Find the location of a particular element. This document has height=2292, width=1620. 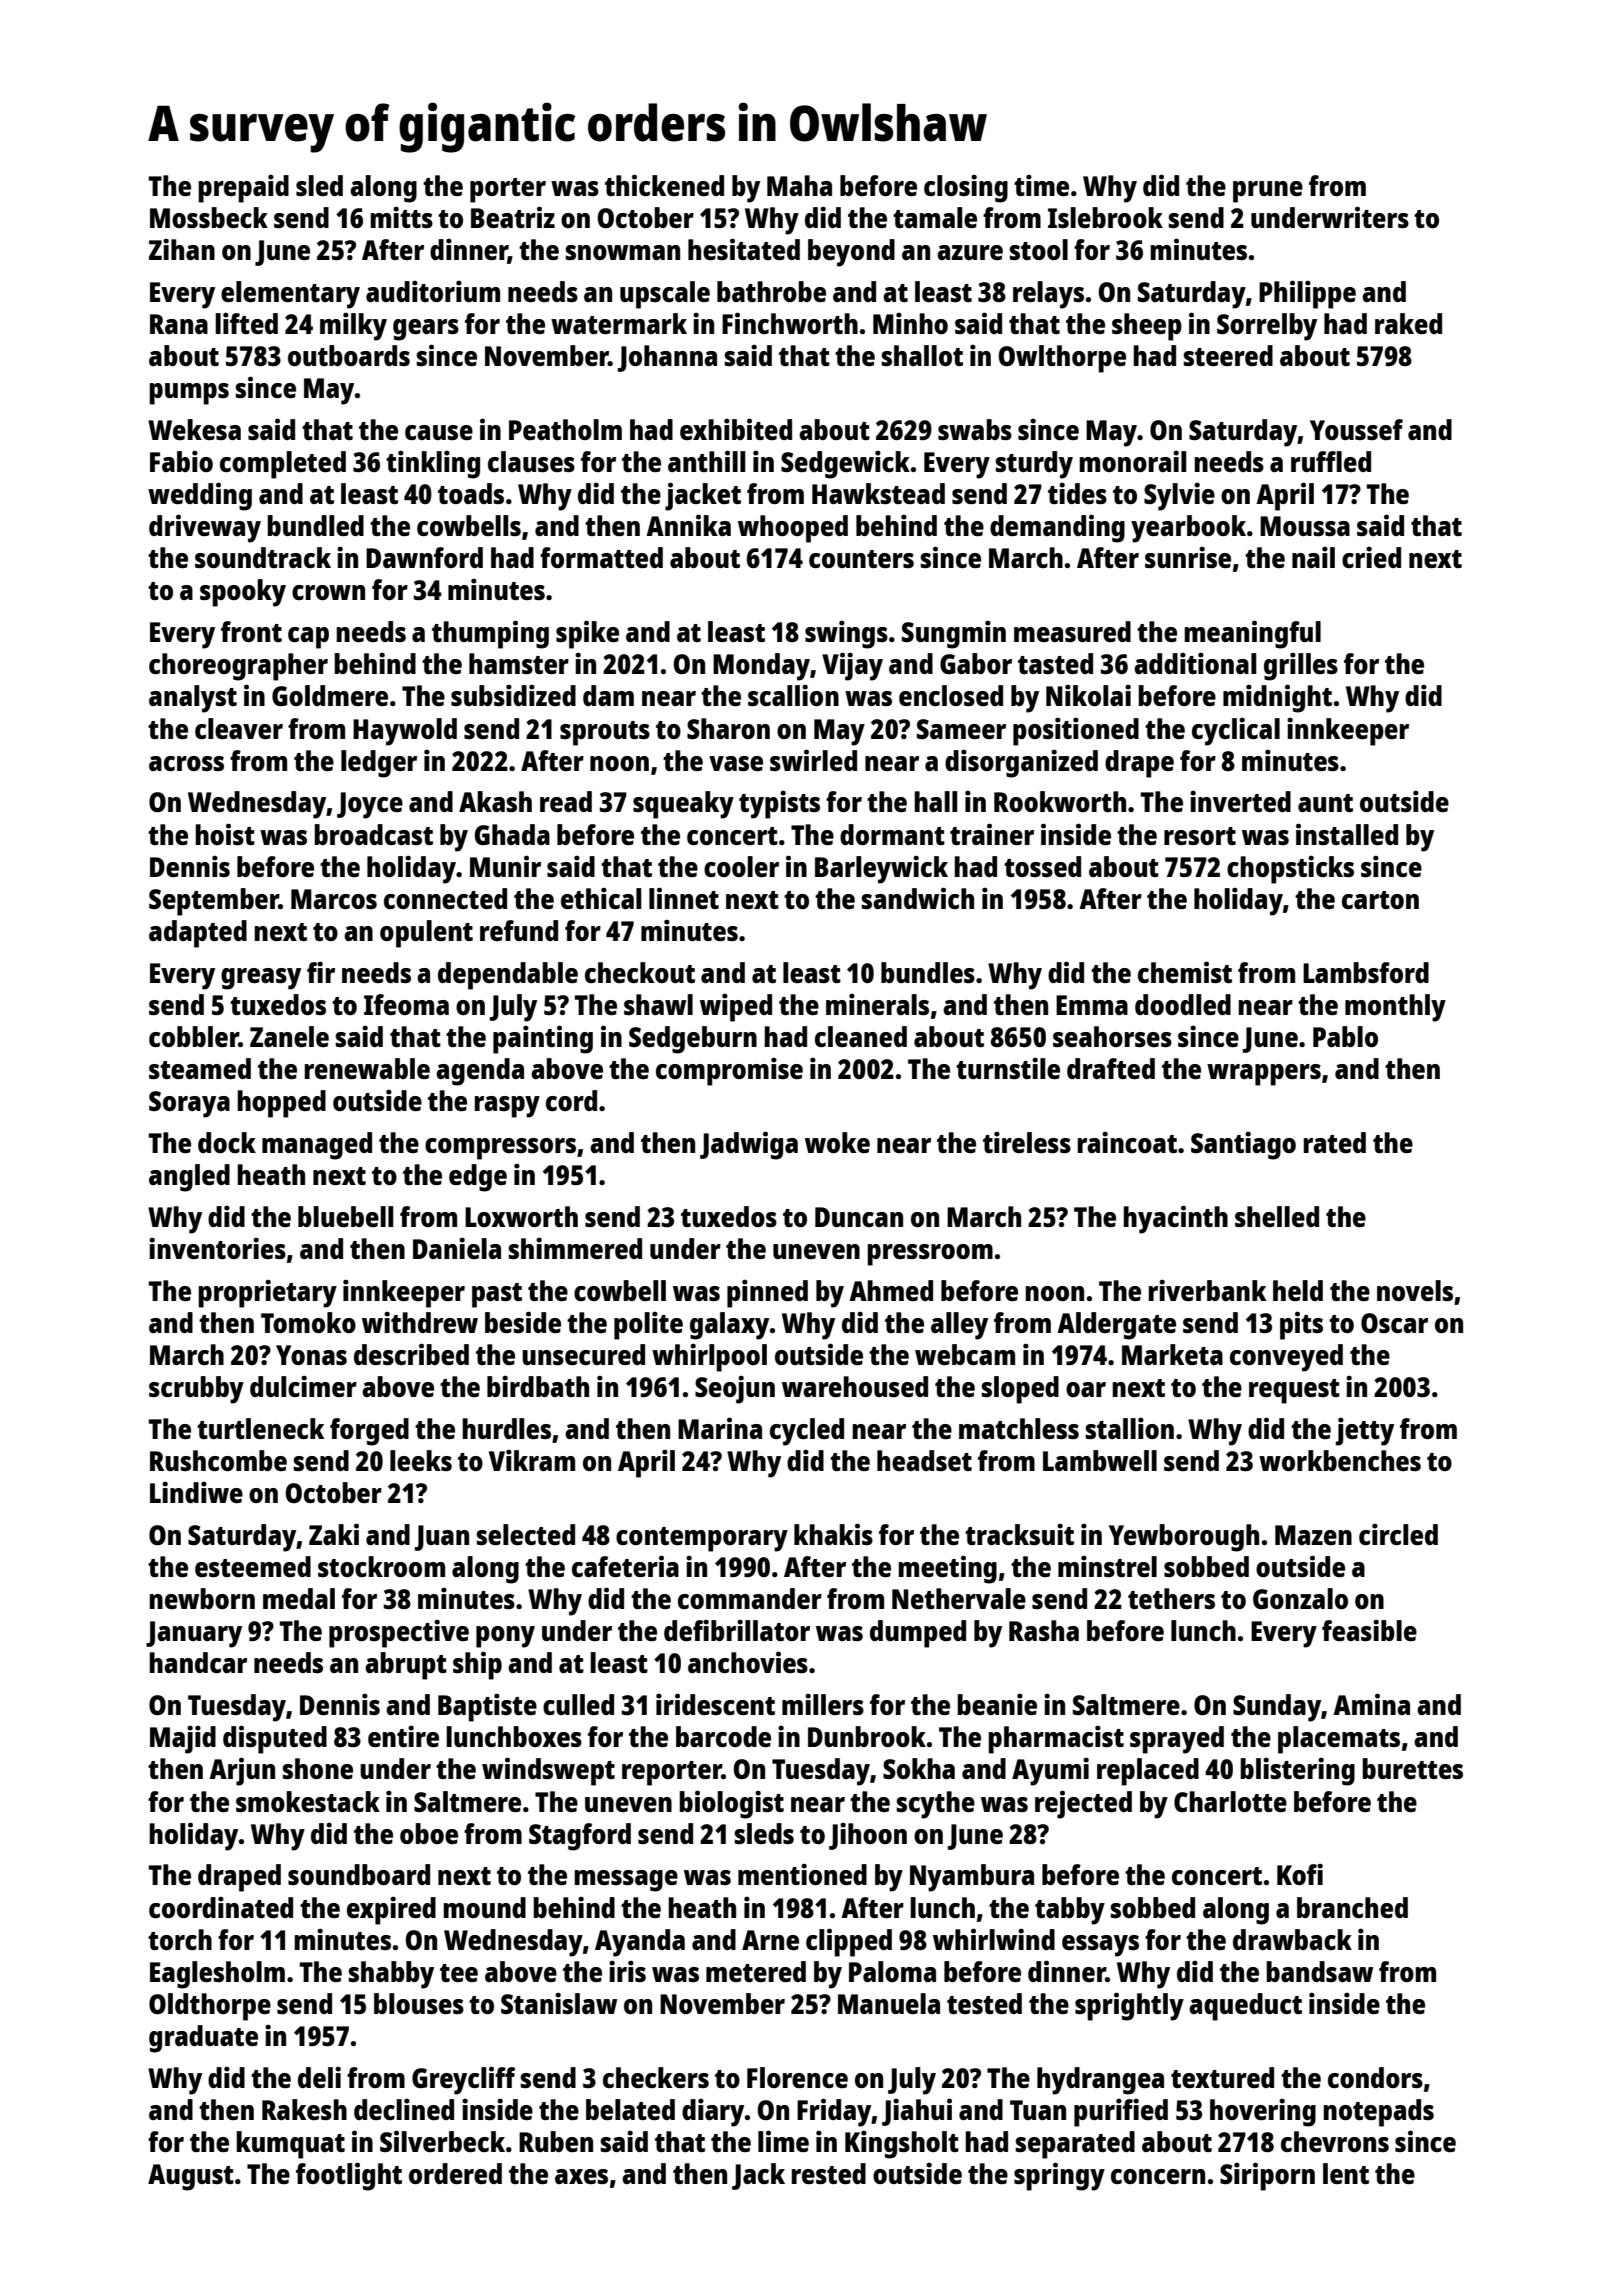

shelled is located at coordinates (1277, 1216).
